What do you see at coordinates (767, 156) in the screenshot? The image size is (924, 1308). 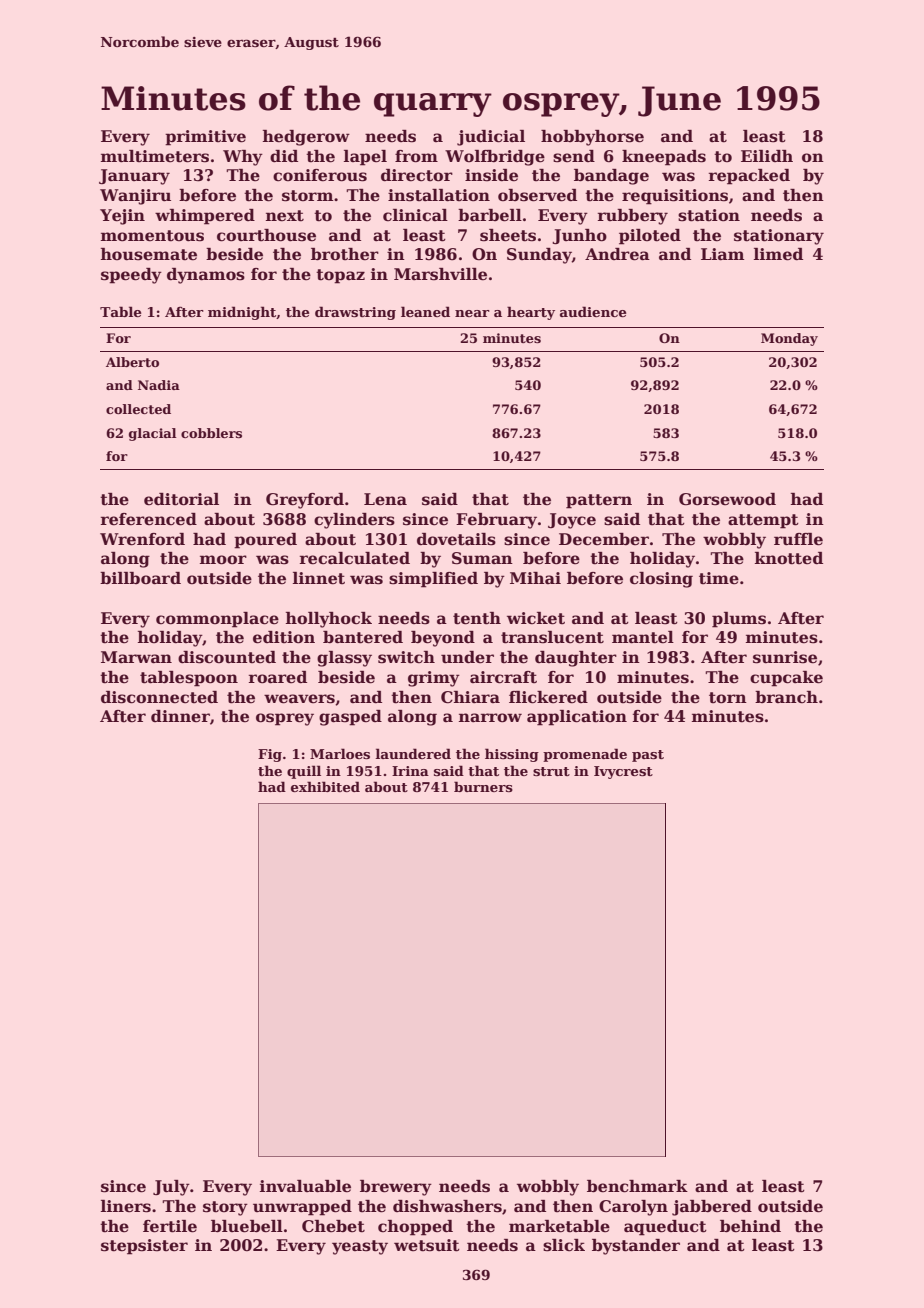 I see `Eilidh` at bounding box center [767, 156].
